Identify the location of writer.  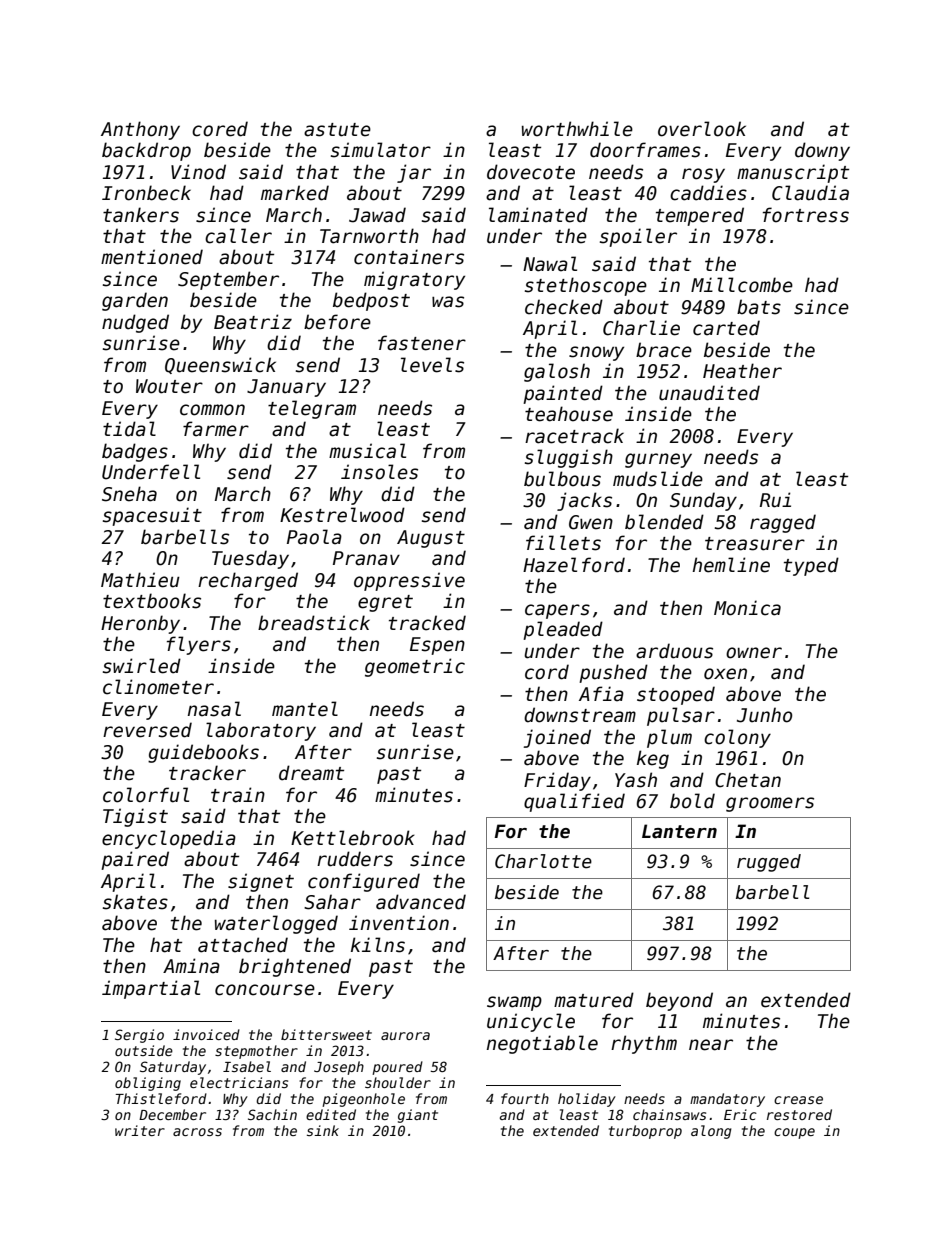
(140, 1130).
